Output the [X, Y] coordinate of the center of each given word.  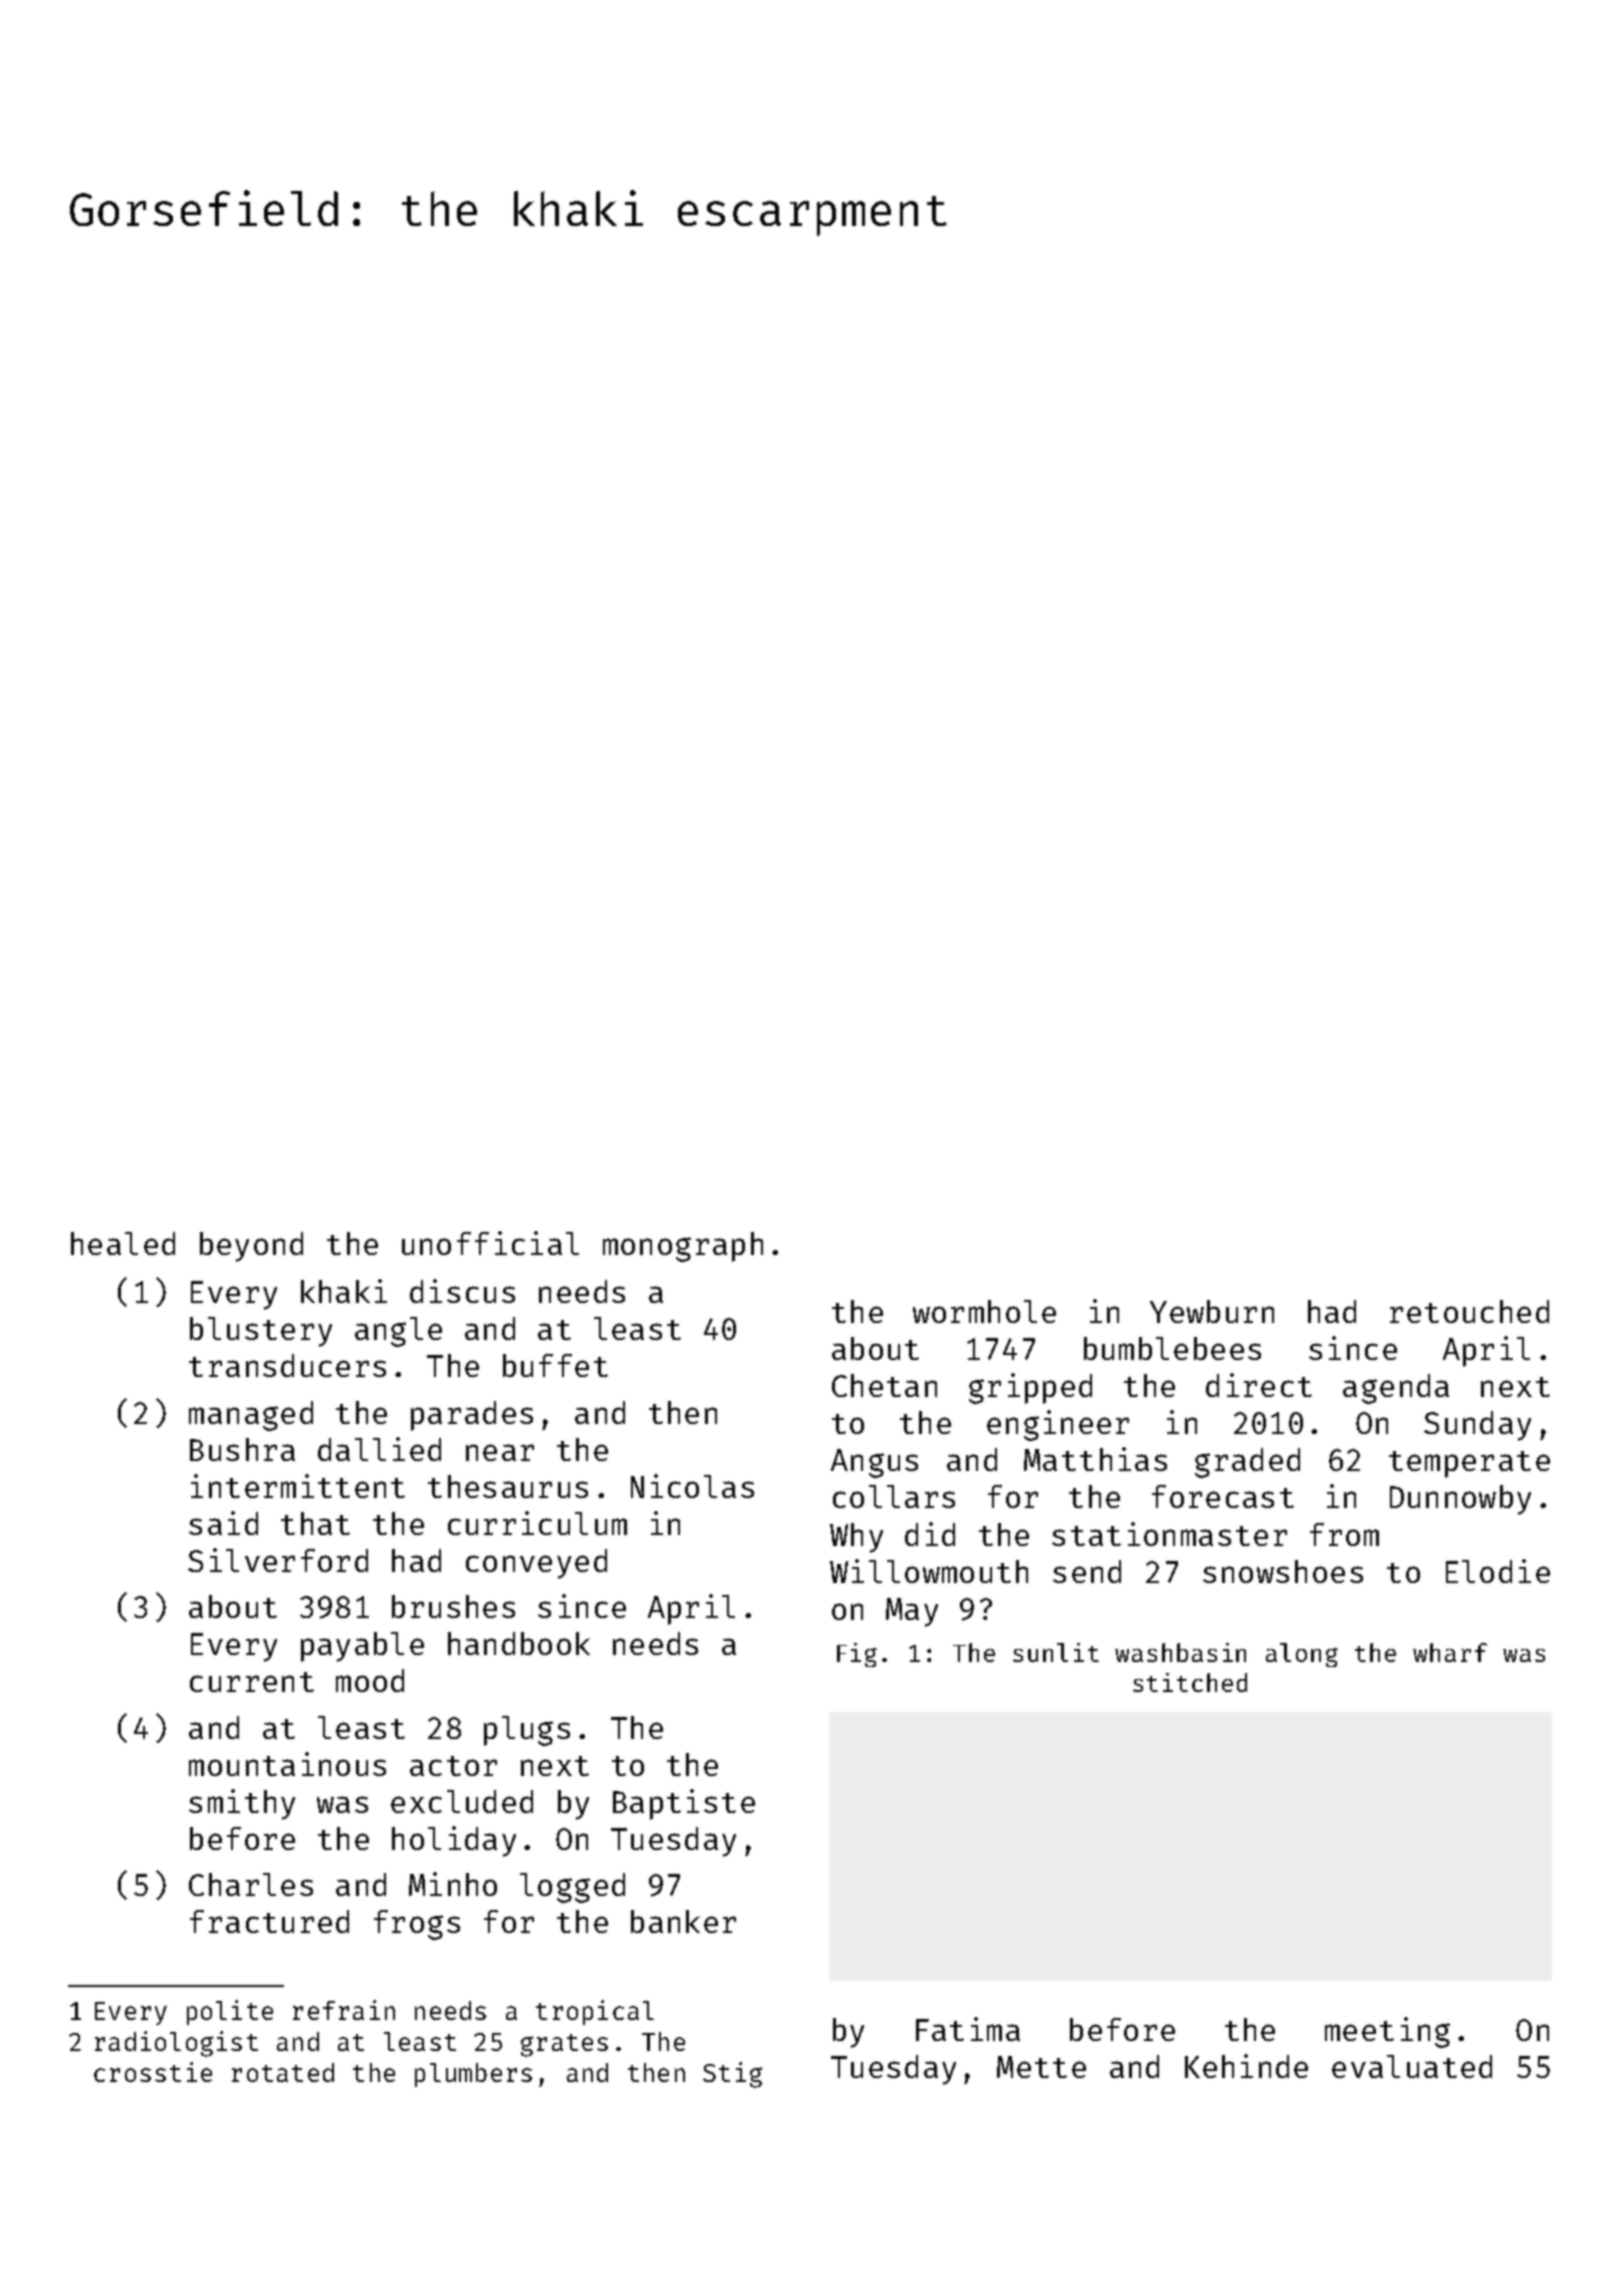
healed [123, 1243]
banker [683, 1921]
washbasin [1180, 1652]
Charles [251, 1884]
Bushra [242, 1449]
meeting [1387, 2032]
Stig [732, 2075]
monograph [683, 1247]
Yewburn [1212, 1311]
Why [856, 1538]
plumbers [473, 2075]
